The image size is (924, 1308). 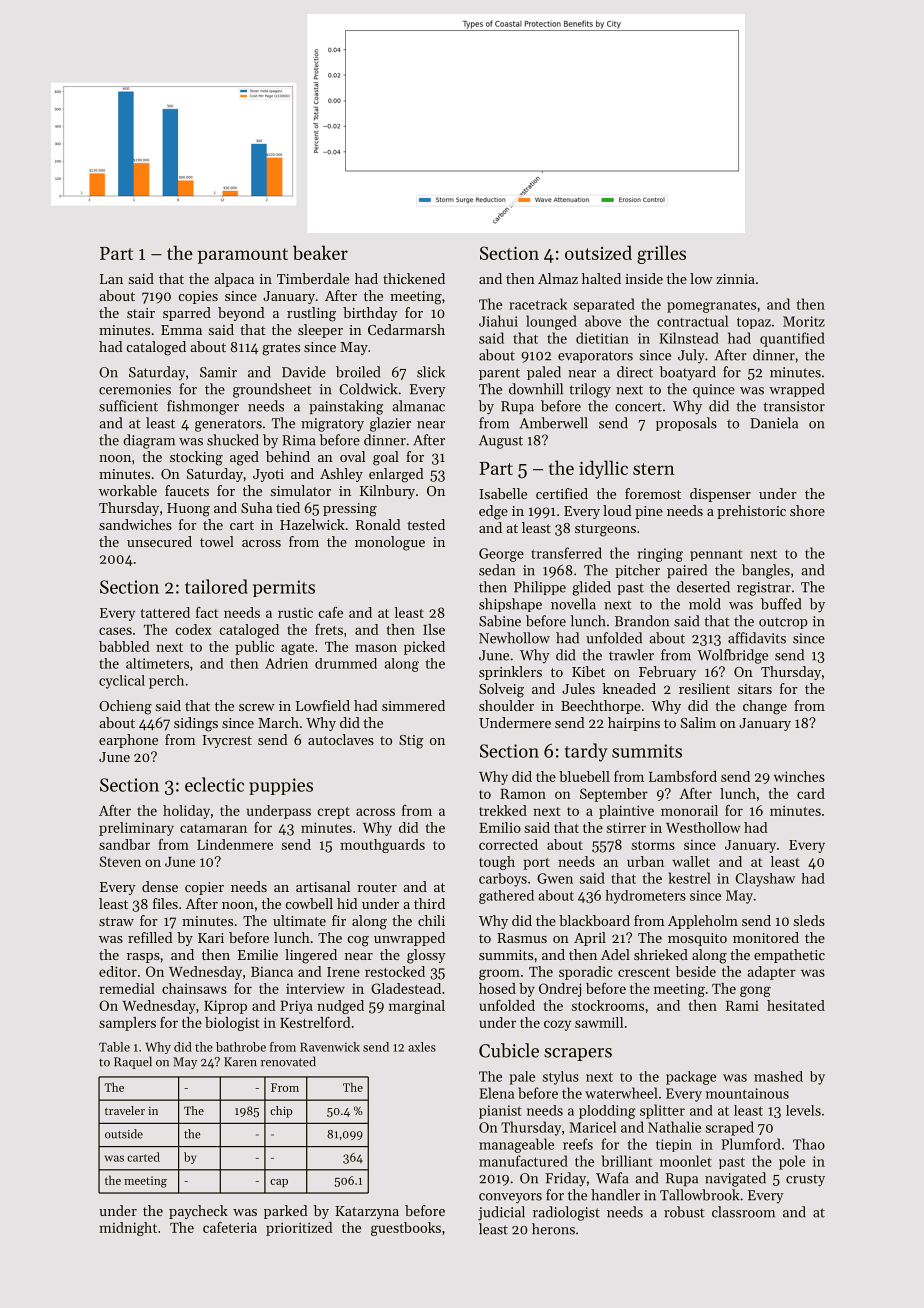 What do you see at coordinates (644, 972) in the document?
I see `crescent` at bounding box center [644, 972].
